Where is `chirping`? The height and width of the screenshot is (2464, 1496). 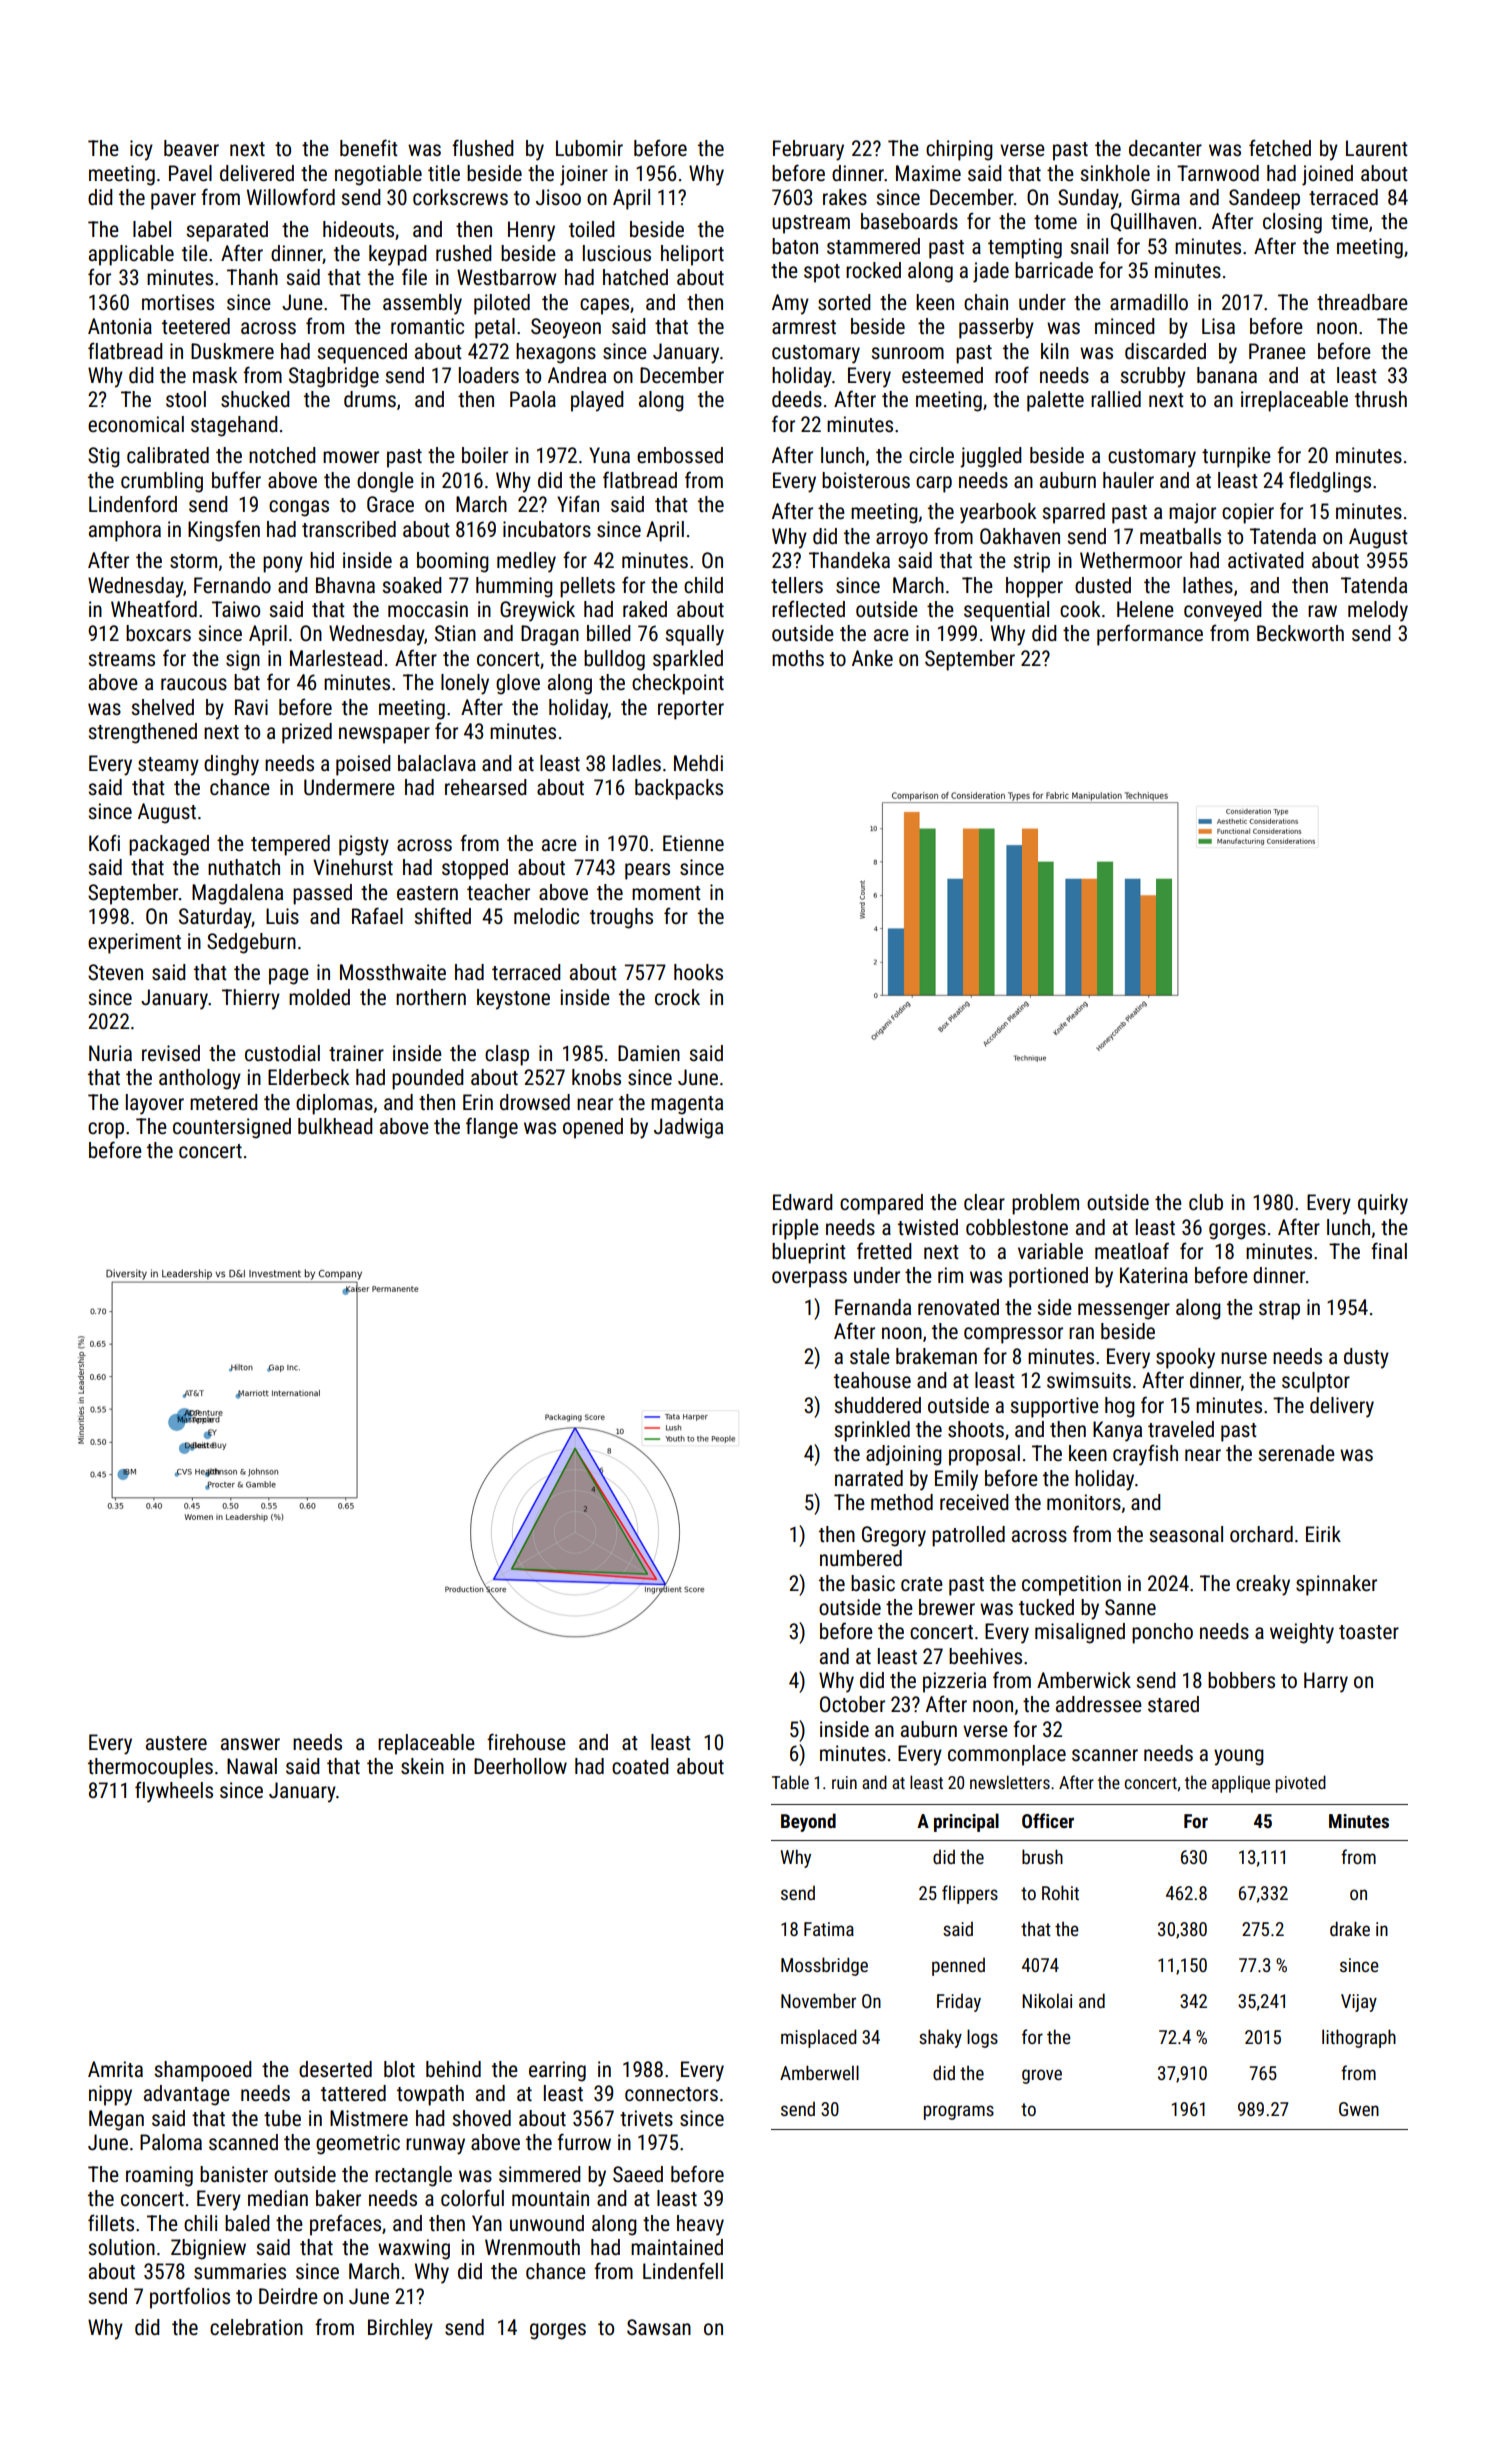 chirping is located at coordinates (959, 150).
